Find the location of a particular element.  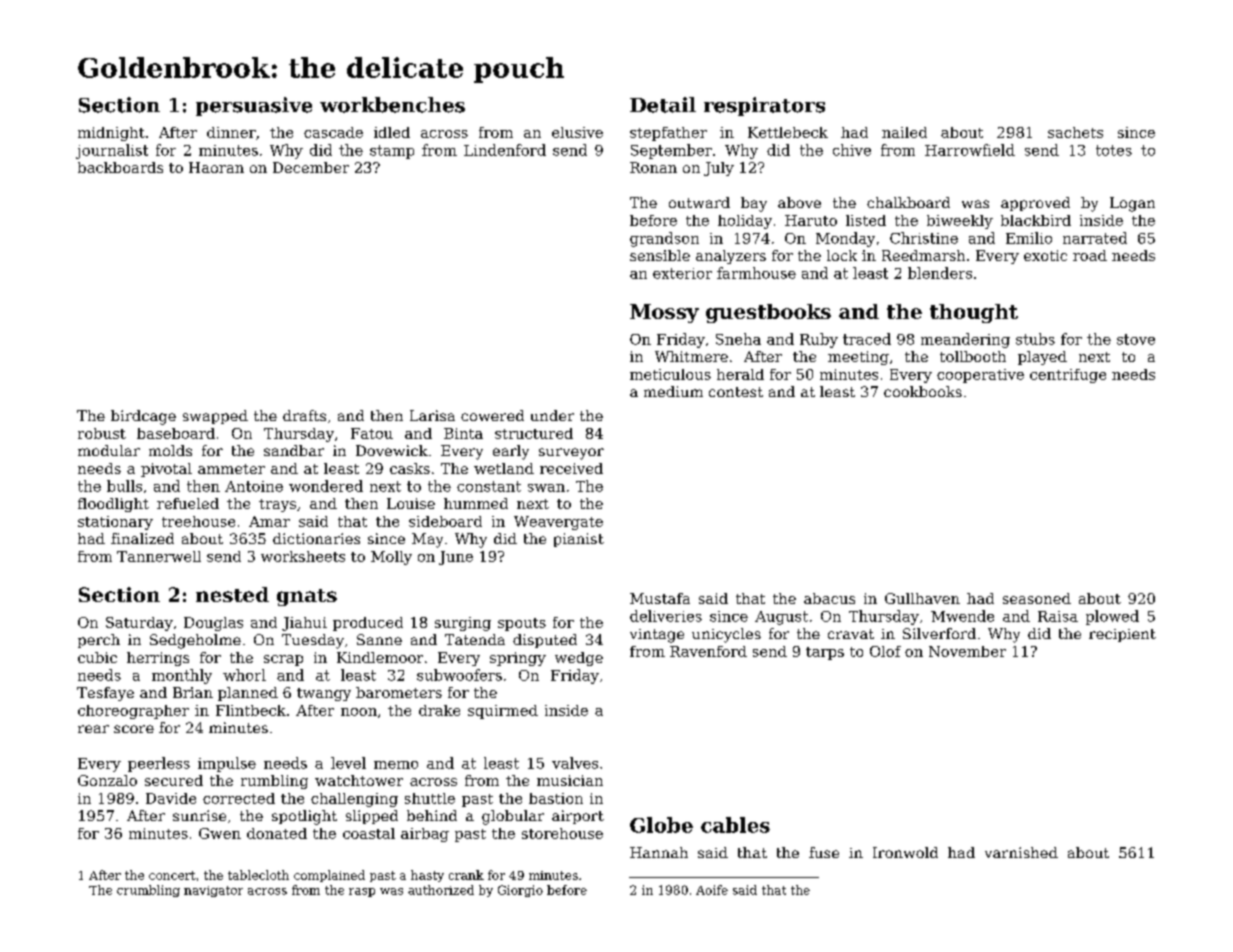

July is located at coordinates (719, 169).
